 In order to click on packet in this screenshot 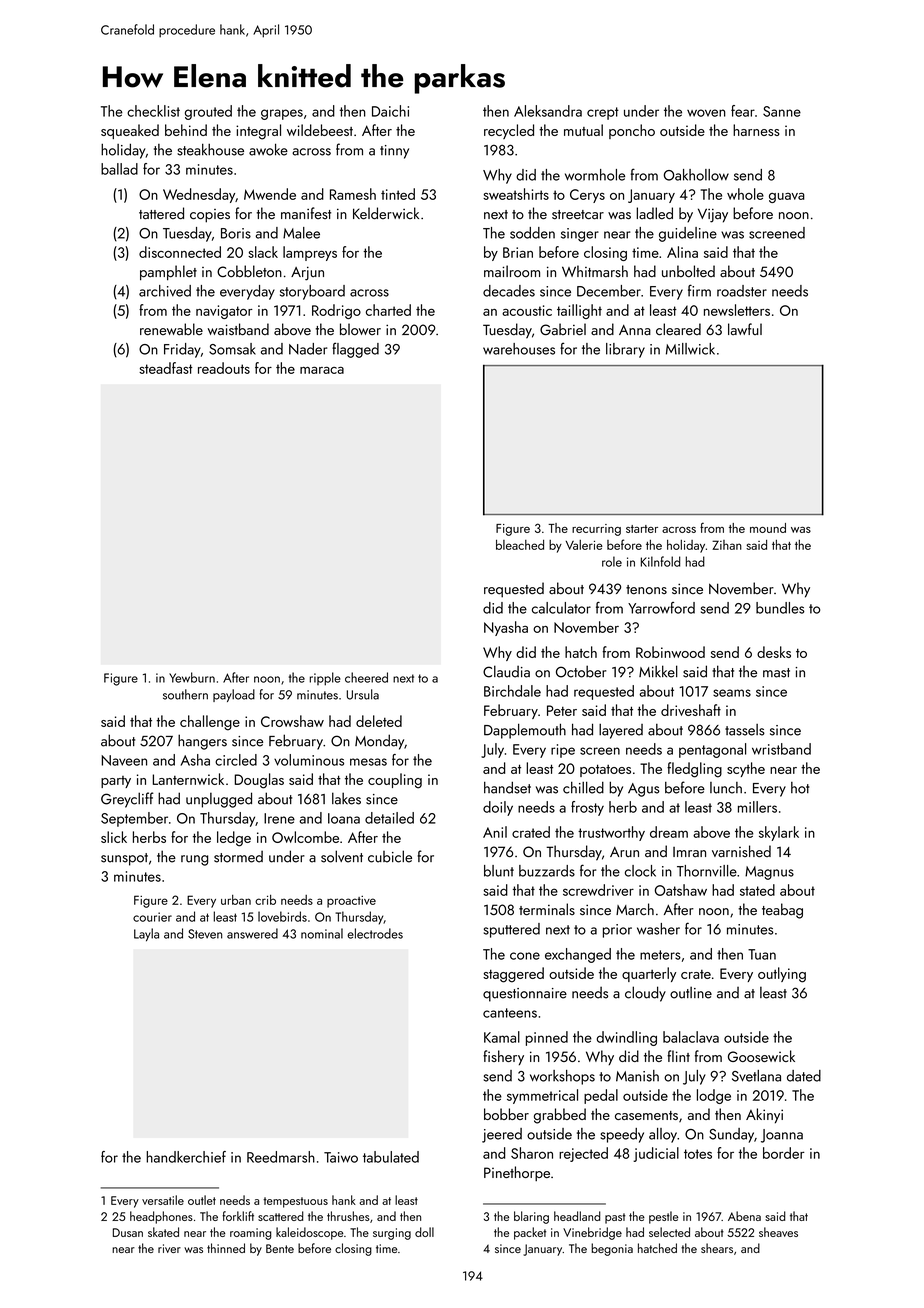, I will do `click(530, 1233)`.
